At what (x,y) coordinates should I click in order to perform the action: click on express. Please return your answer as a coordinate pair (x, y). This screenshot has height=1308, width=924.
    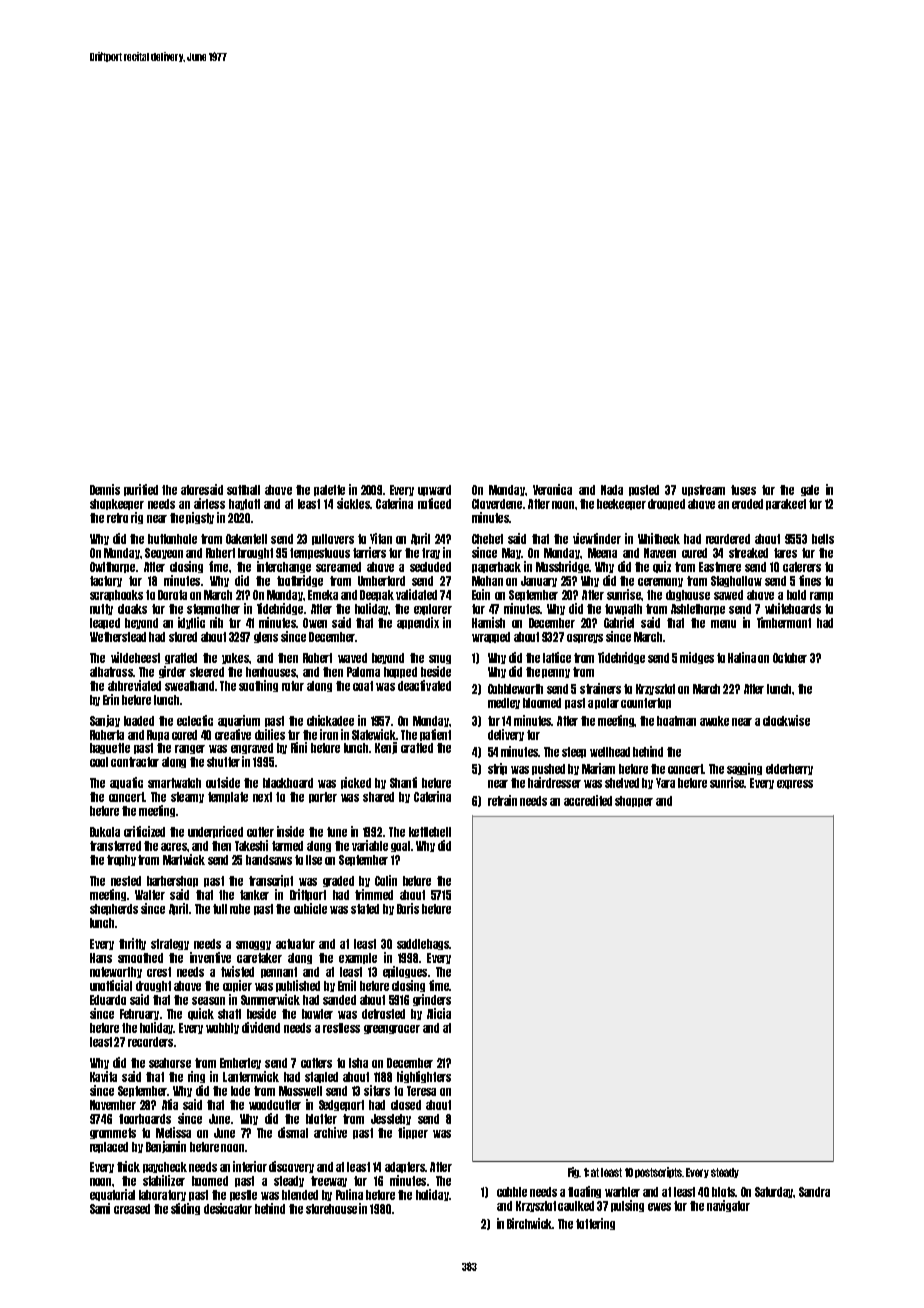
    Looking at the image, I should click on (795, 784).
